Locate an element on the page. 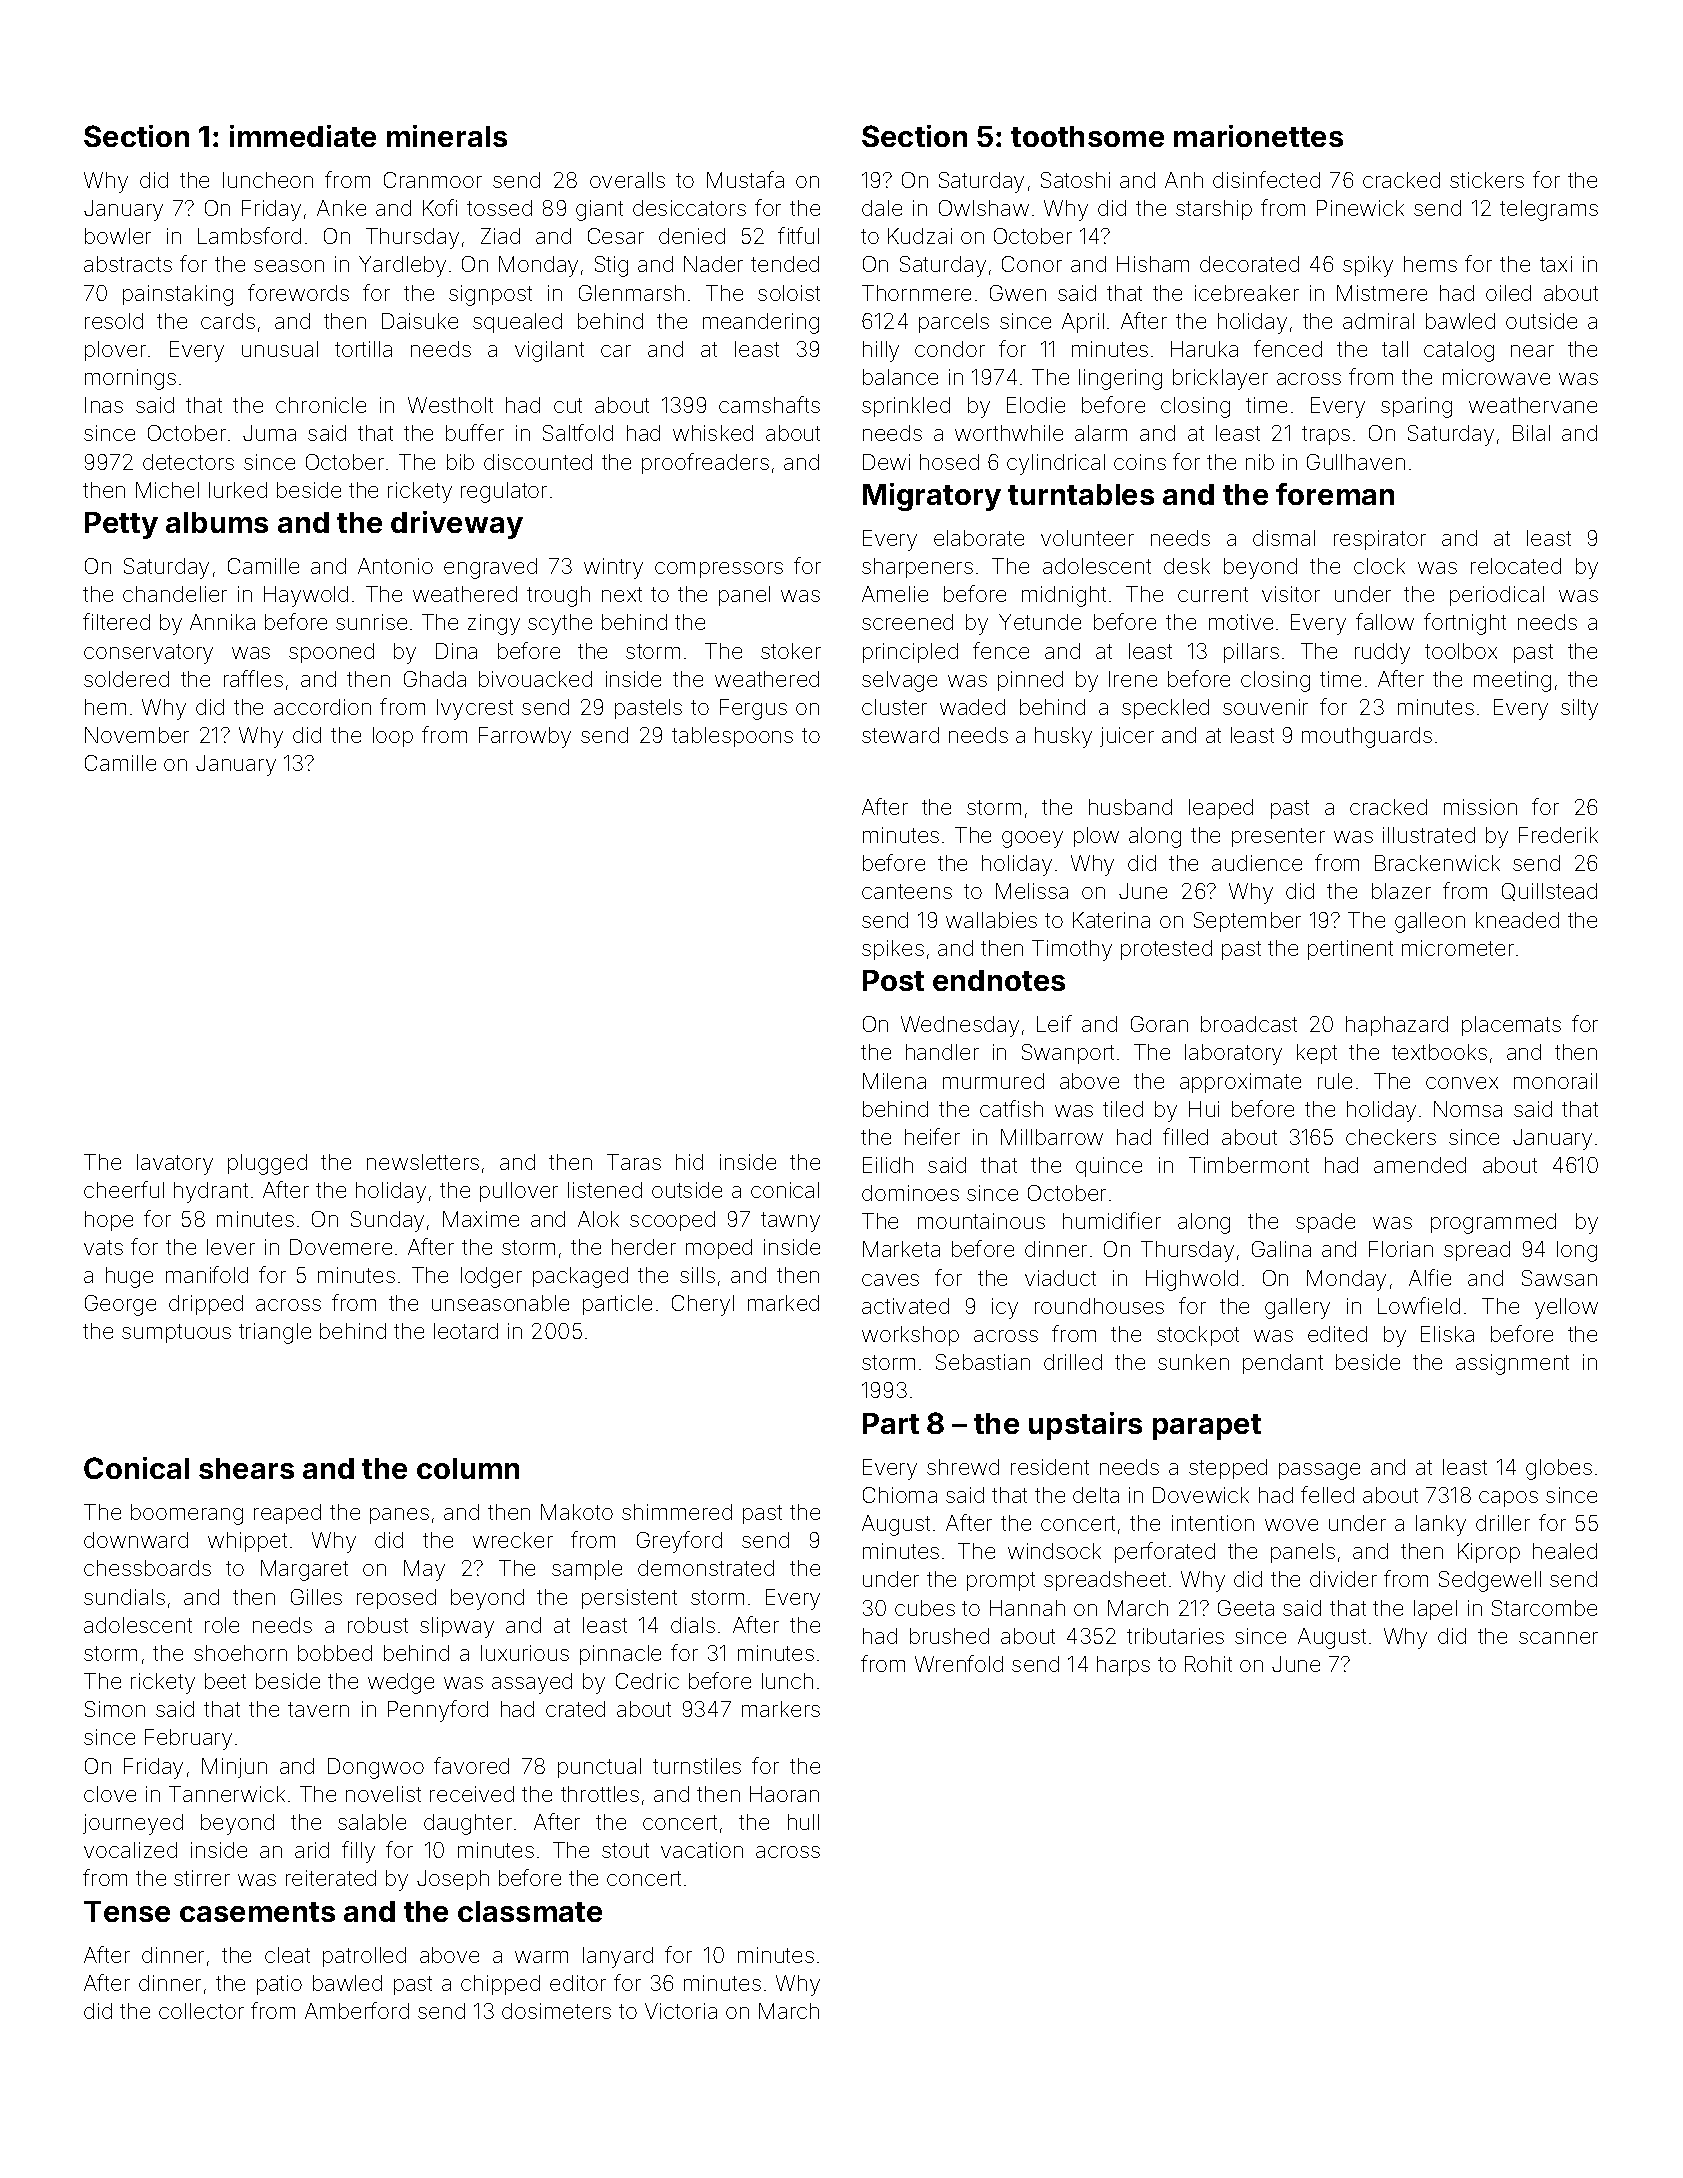 The width and height of the page is (1683, 2178). wintry is located at coordinates (613, 568).
